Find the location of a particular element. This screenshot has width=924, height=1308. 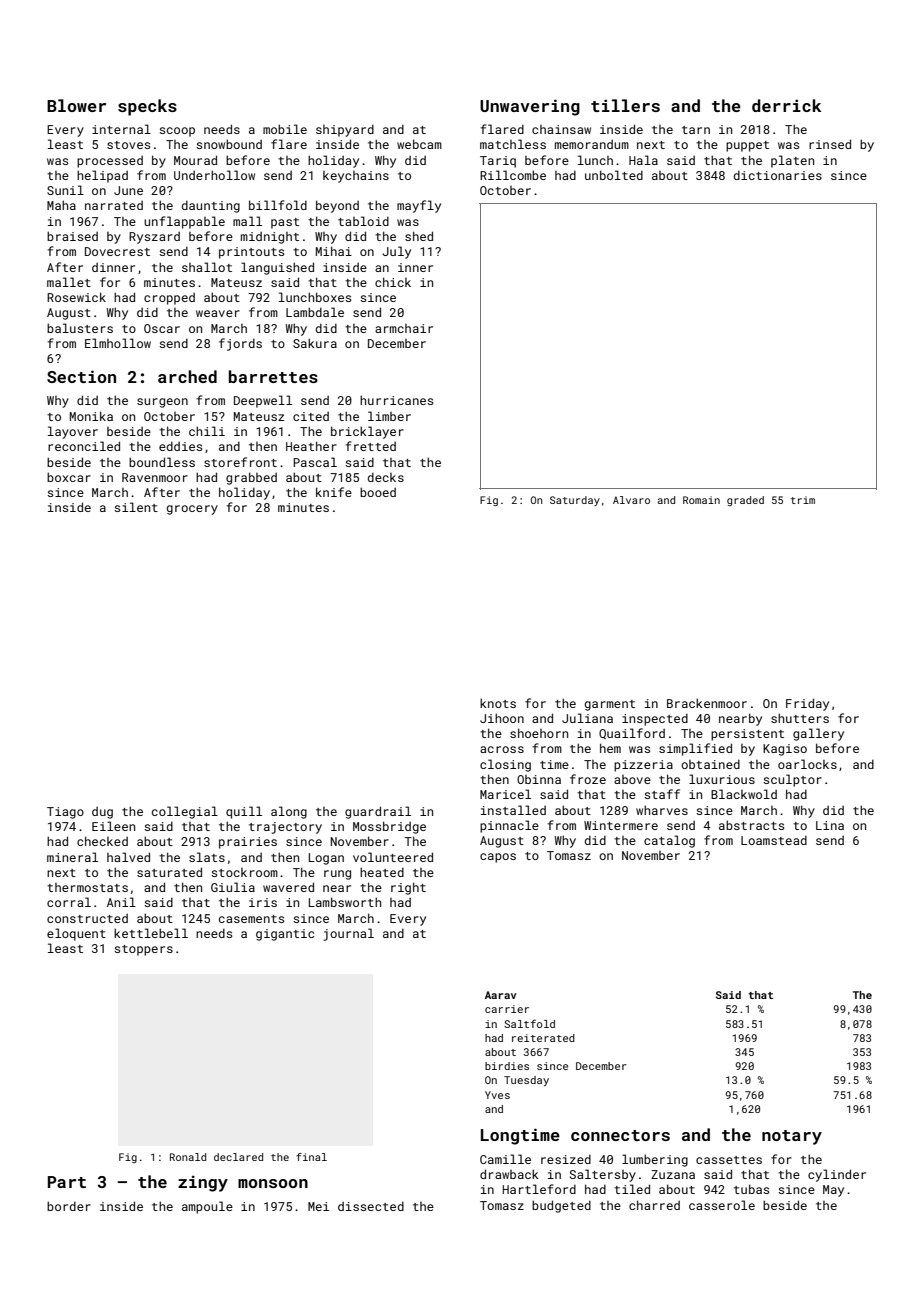

dissected is located at coordinates (371, 1206).
